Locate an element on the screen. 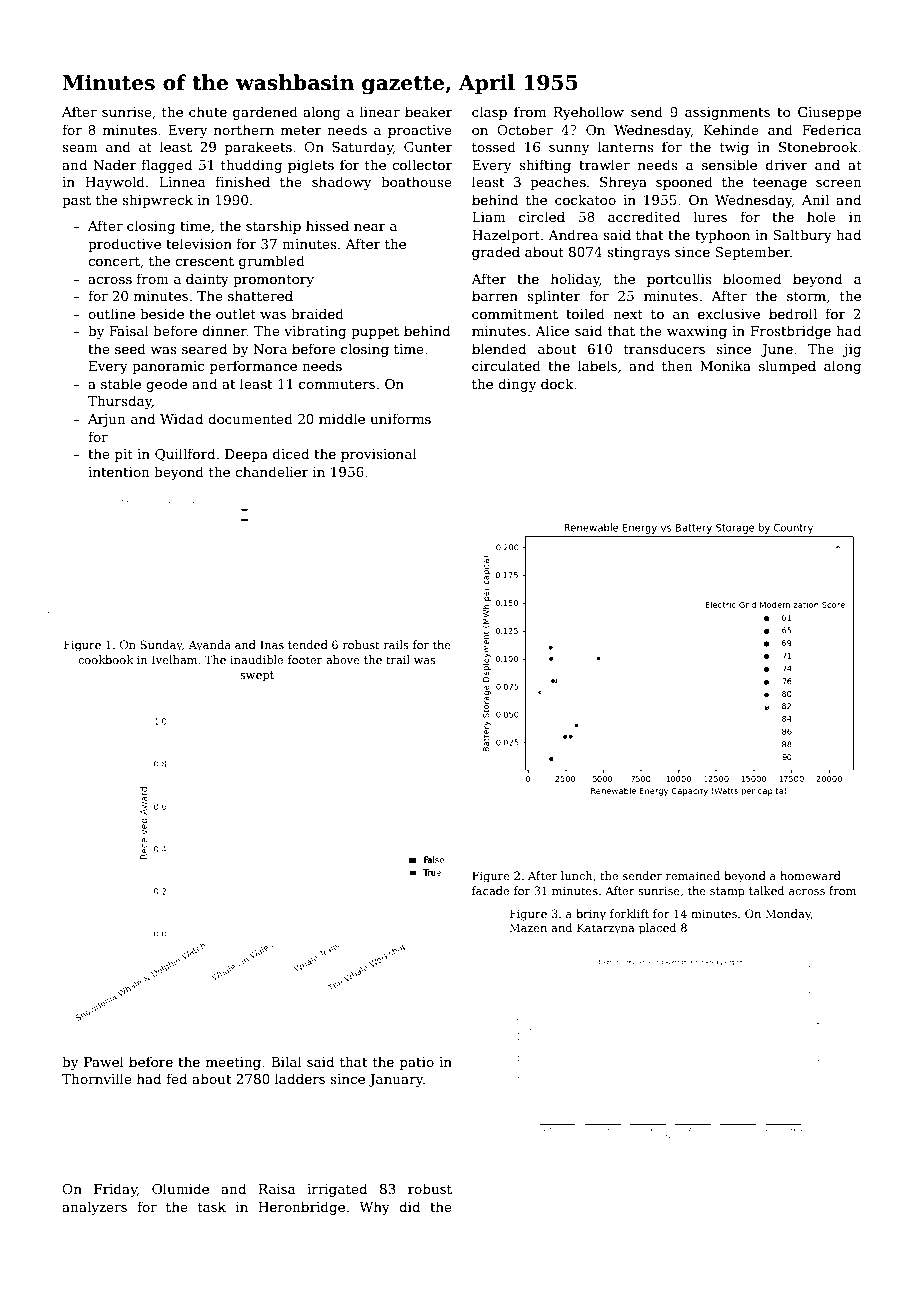  homeward is located at coordinates (810, 875).
